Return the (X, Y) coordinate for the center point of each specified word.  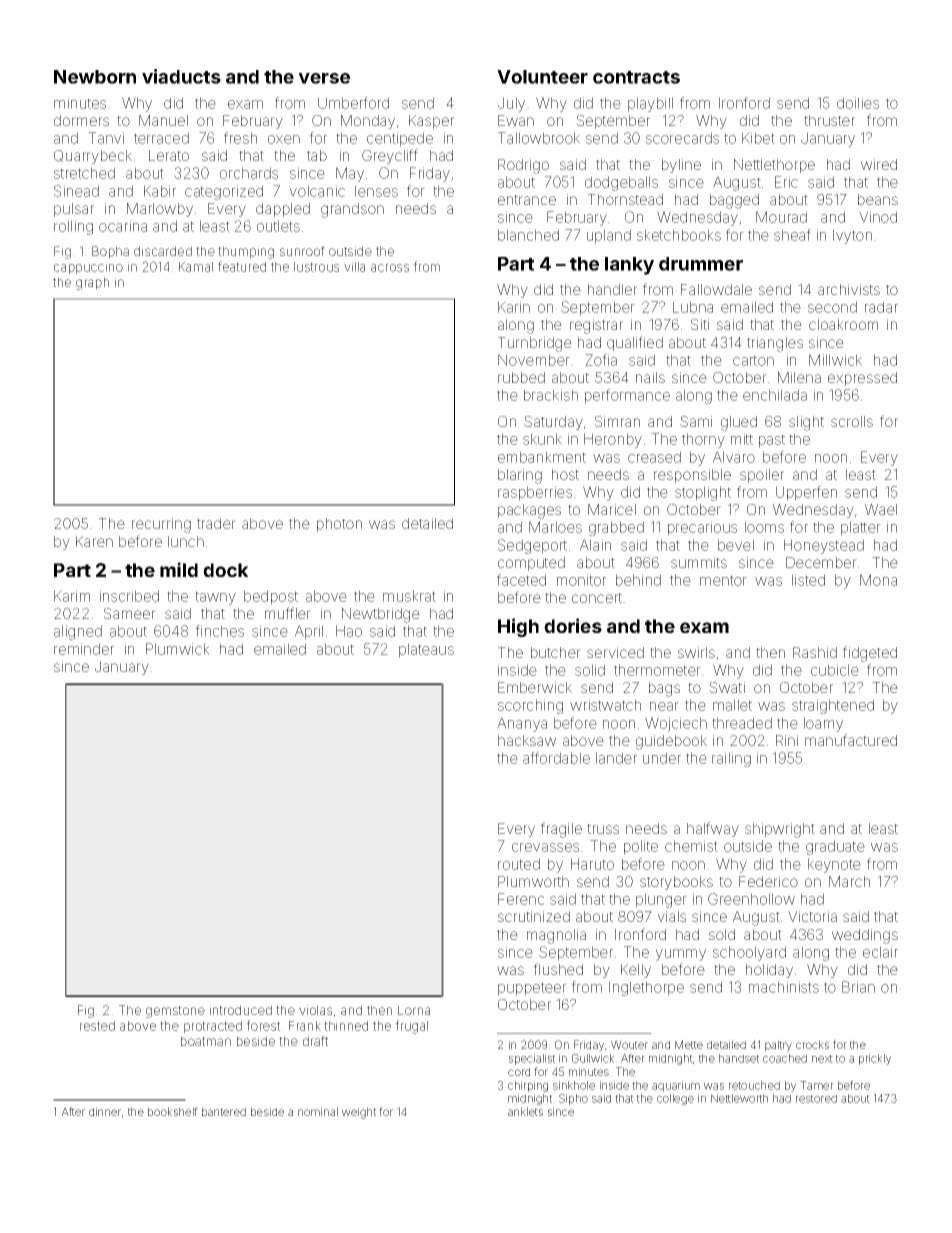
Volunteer (542, 77)
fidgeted (870, 654)
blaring (520, 476)
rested (97, 1026)
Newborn (95, 77)
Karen (94, 541)
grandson (352, 210)
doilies (858, 103)
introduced (241, 1010)
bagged (734, 201)
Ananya (522, 724)
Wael (881, 509)
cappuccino (88, 268)
